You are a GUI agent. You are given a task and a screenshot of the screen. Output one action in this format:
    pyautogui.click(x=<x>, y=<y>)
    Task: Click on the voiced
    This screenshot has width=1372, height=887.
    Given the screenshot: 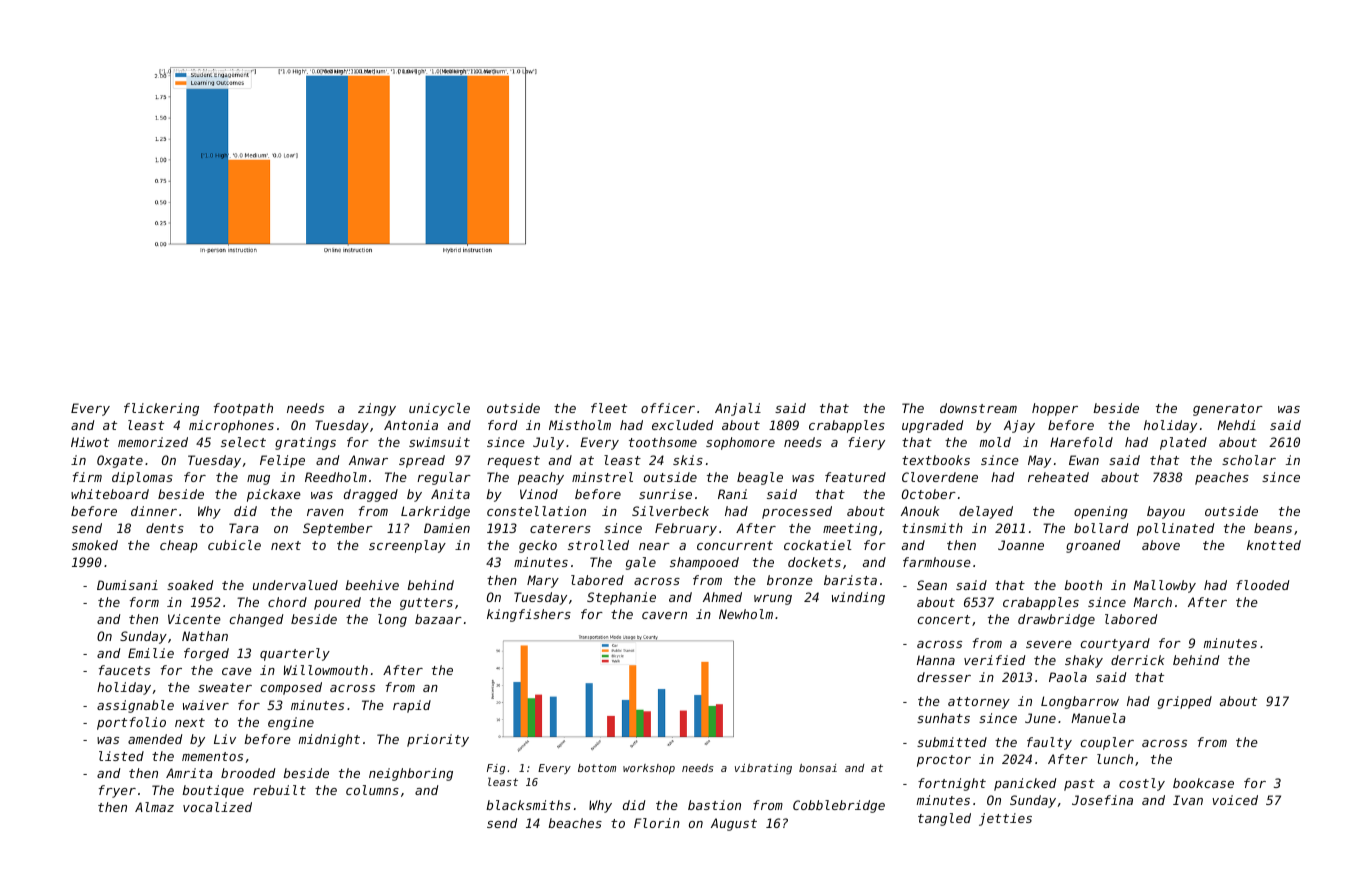 What is the action you would take?
    pyautogui.click(x=1235, y=800)
